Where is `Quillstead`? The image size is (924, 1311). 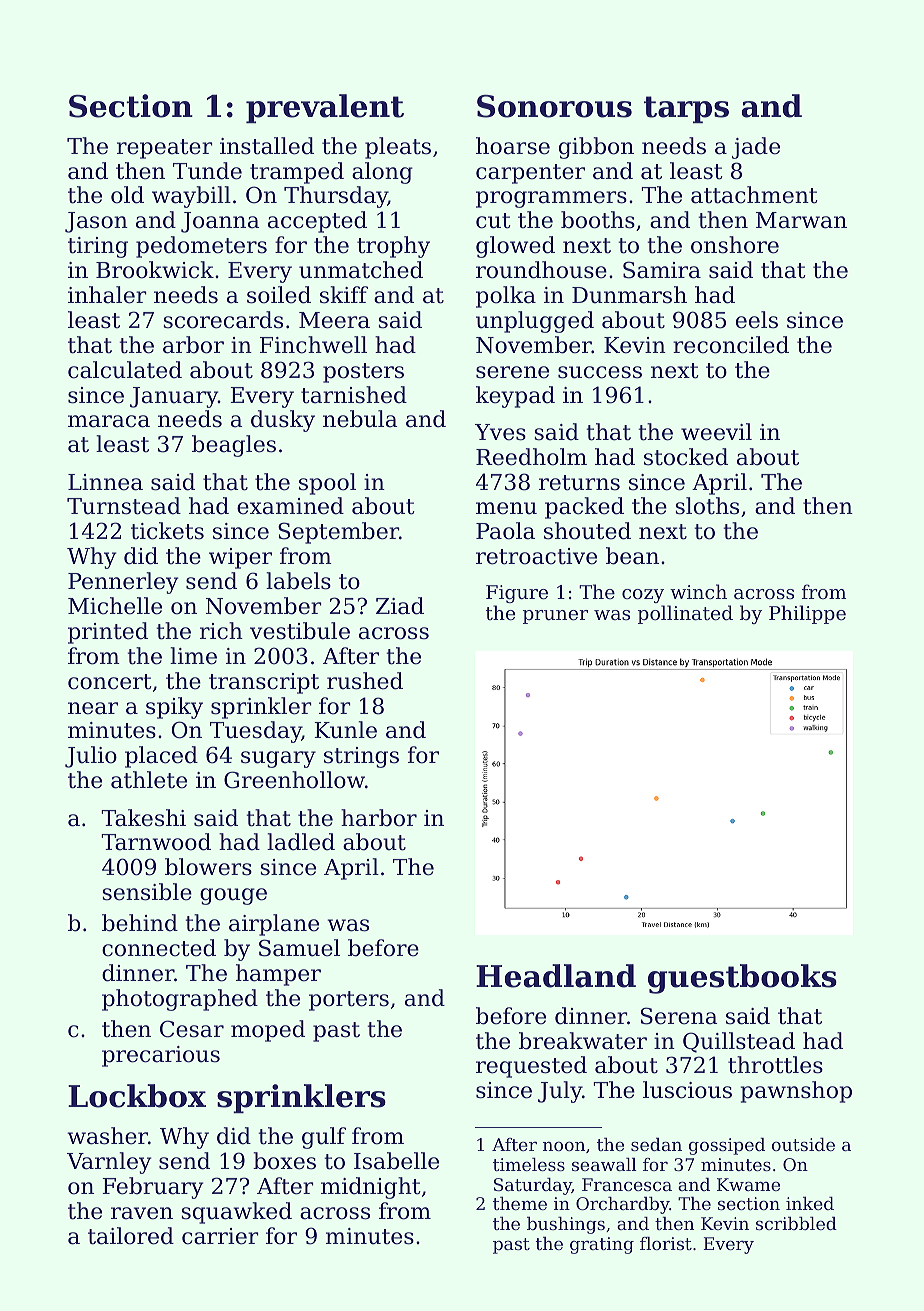
Quillstead is located at coordinates (739, 1042).
